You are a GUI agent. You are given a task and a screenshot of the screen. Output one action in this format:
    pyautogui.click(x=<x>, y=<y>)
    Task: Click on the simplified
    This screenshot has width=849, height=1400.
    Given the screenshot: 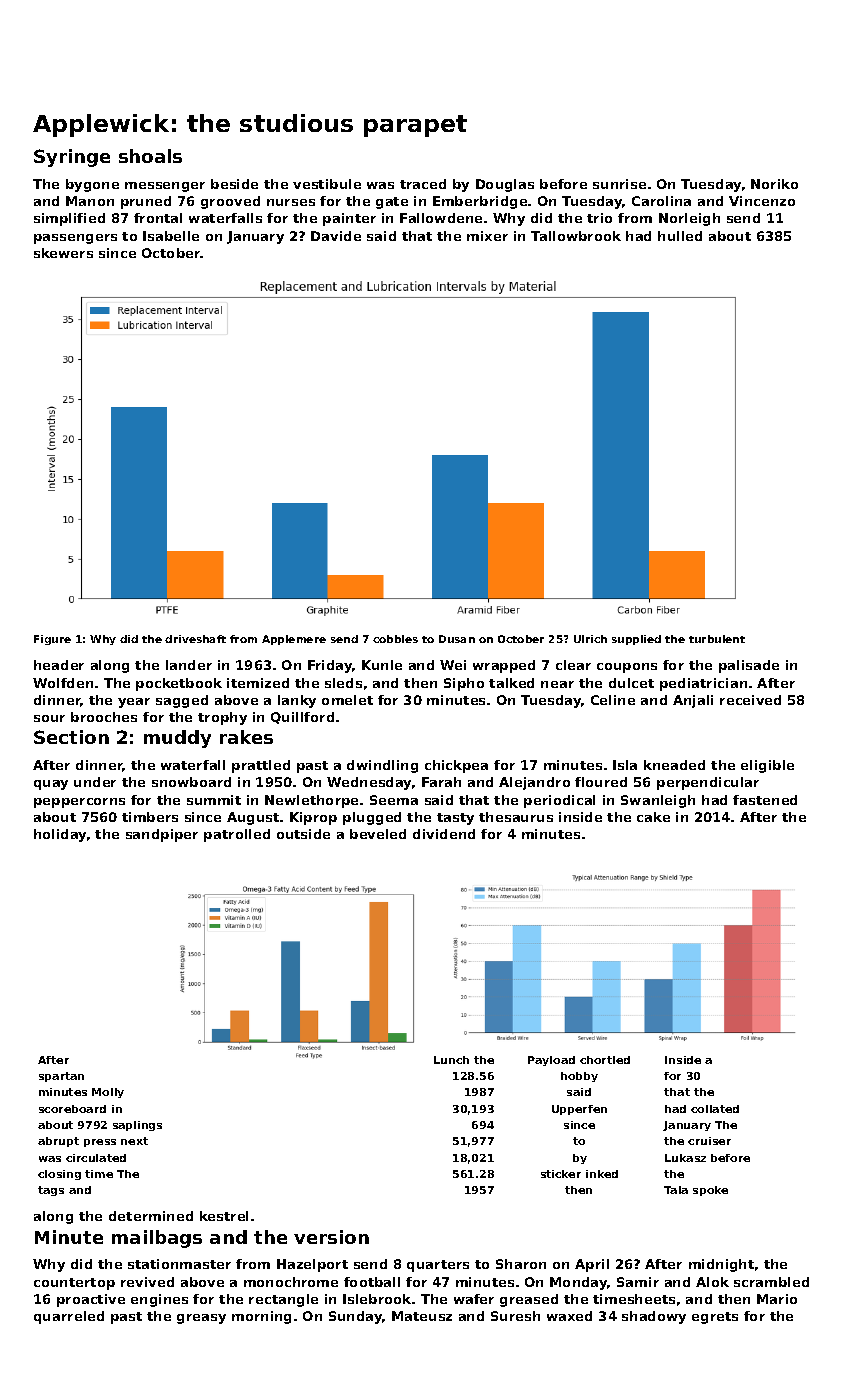 What is the action you would take?
    pyautogui.click(x=69, y=219)
